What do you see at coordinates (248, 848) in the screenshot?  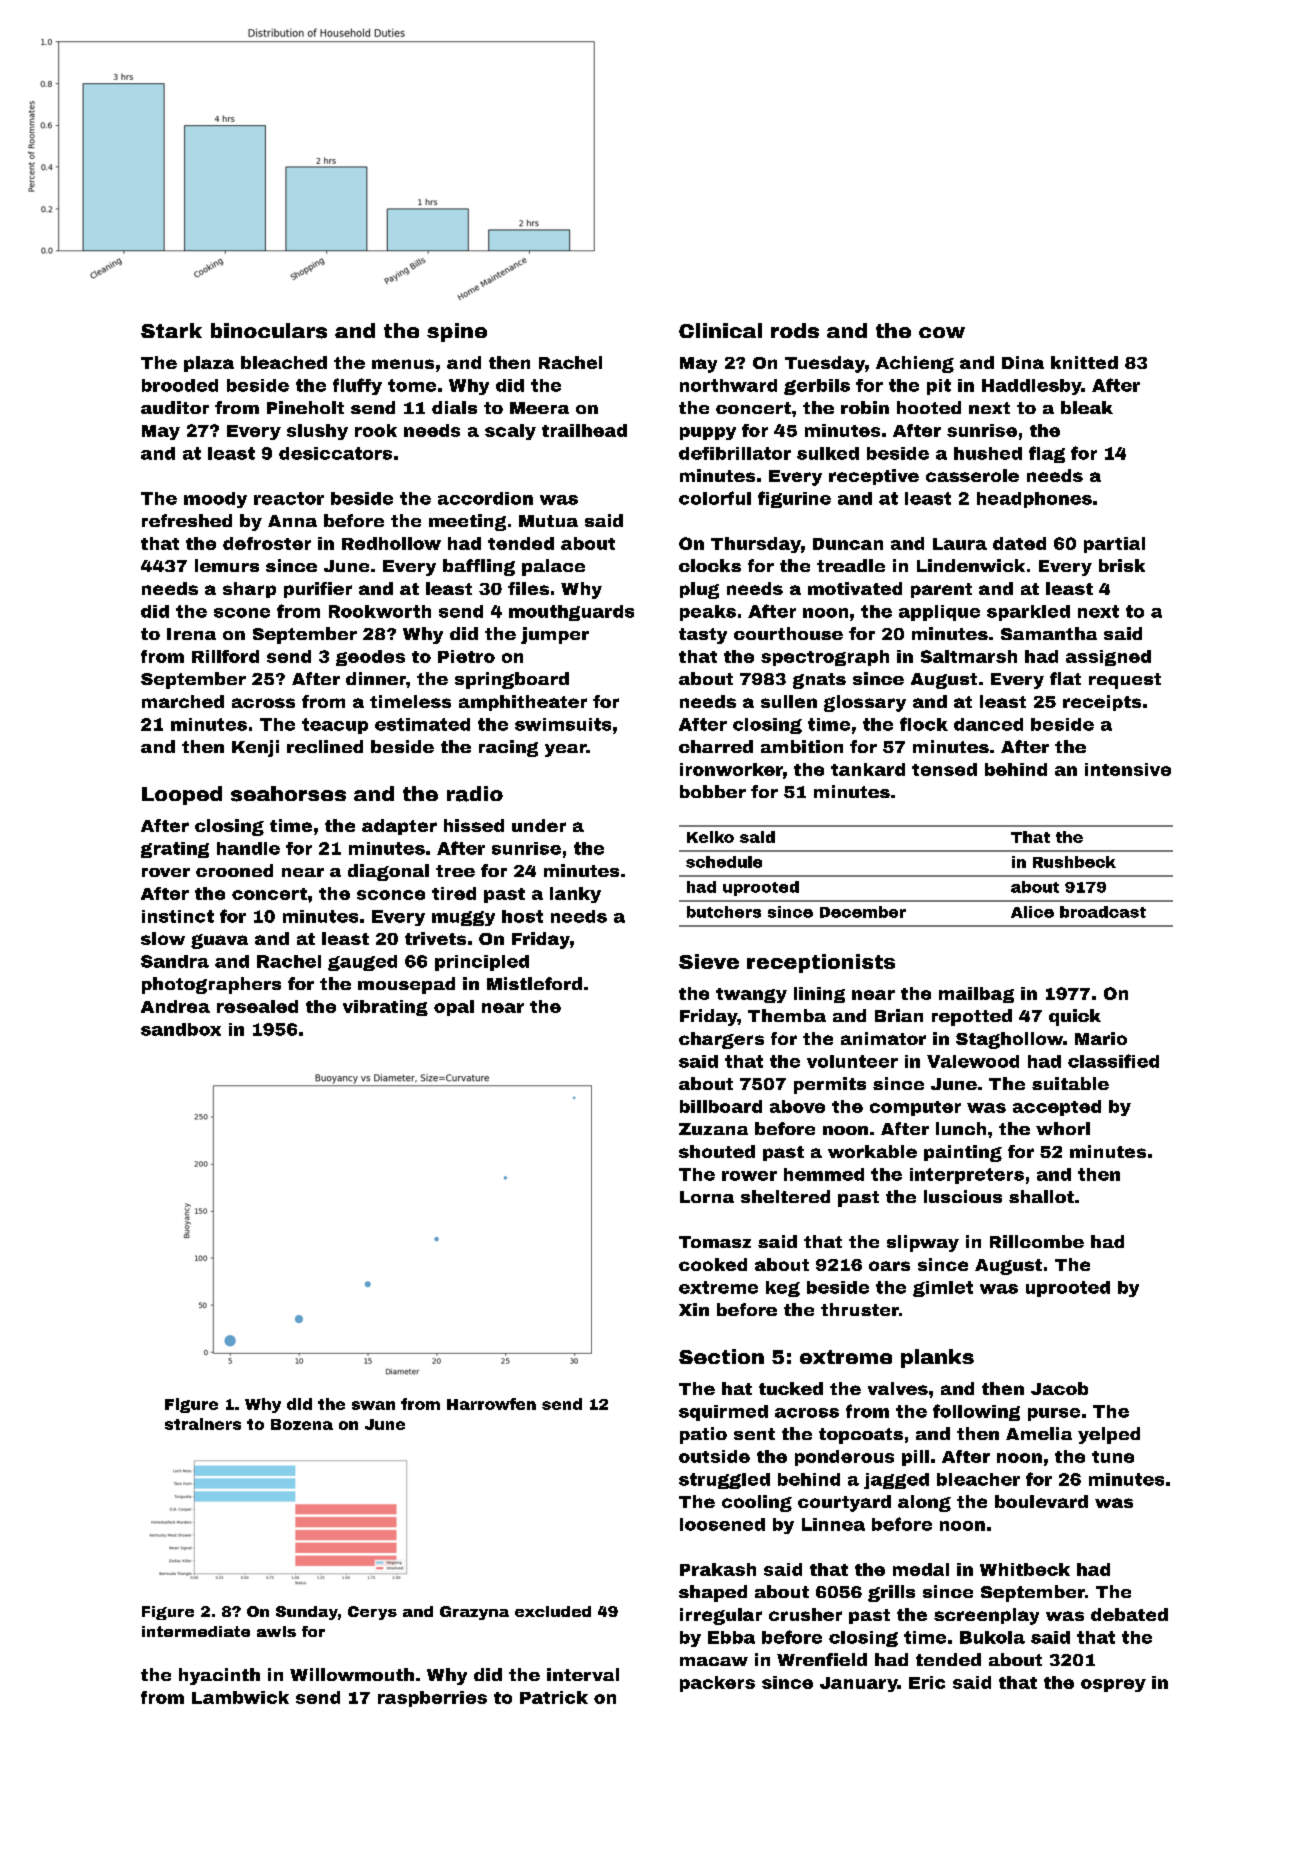 I see `handle` at bounding box center [248, 848].
